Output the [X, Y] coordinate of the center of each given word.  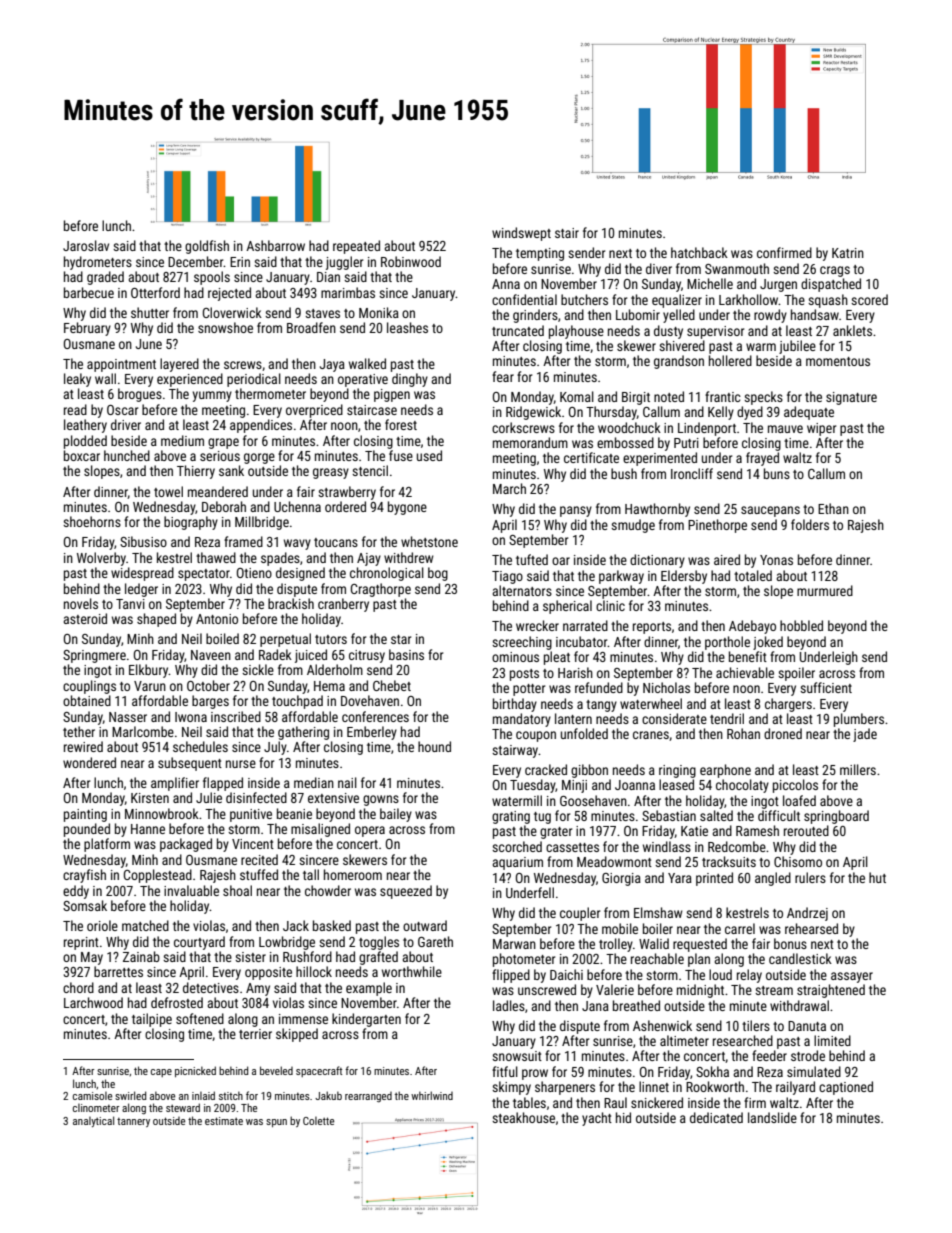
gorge [259, 458]
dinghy [410, 380]
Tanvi [130, 604]
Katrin [848, 253]
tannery [133, 1122]
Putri [686, 443]
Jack [296, 925]
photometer [524, 960]
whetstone [429, 541]
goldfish [207, 247]
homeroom [353, 874]
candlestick [800, 958]
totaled [753, 575]
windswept [521, 234]
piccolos [795, 786]
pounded [87, 830]
